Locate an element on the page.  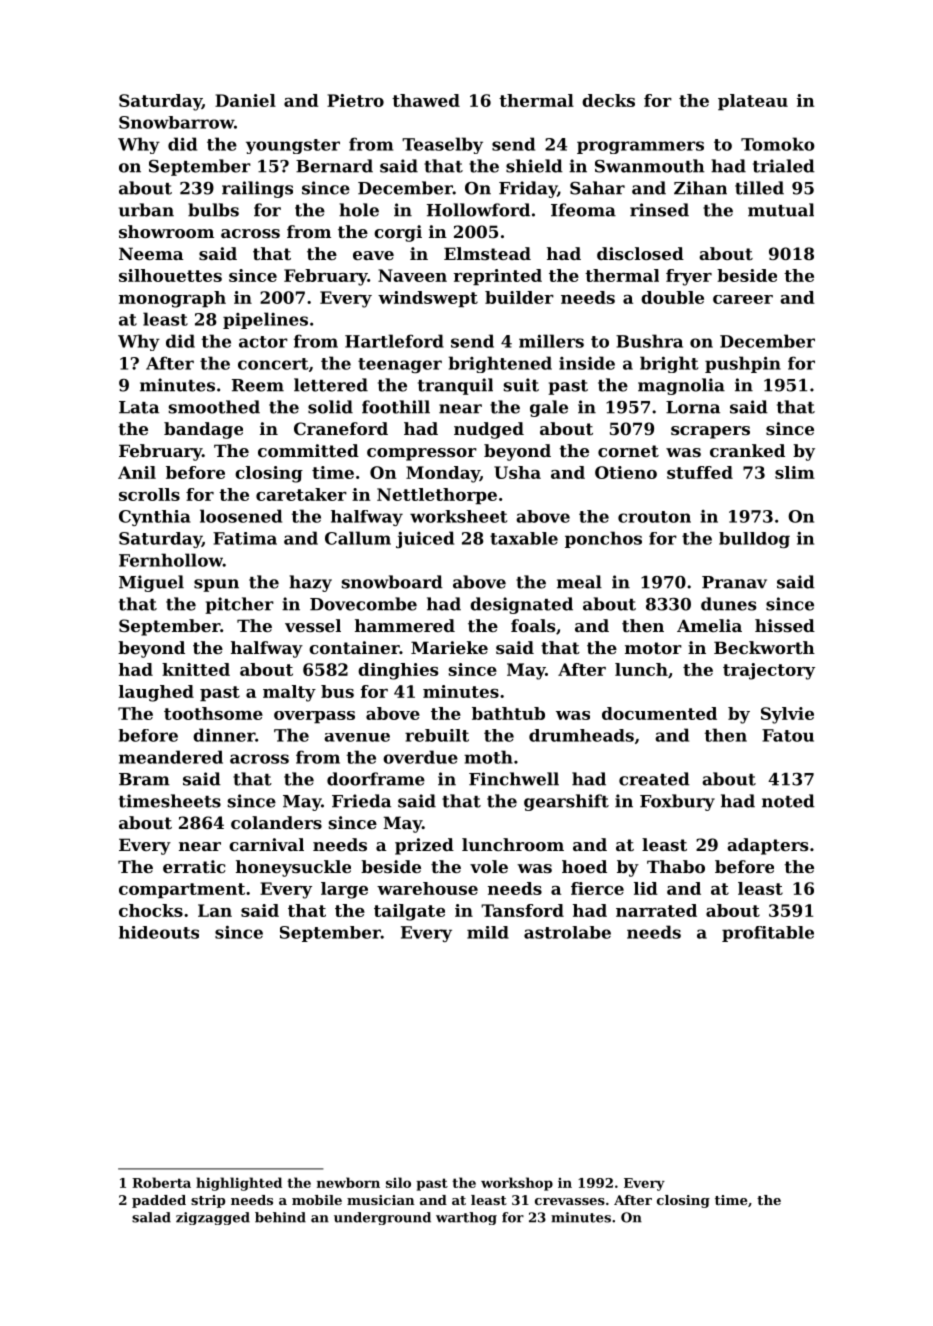
crevasses is located at coordinates (570, 1201).
